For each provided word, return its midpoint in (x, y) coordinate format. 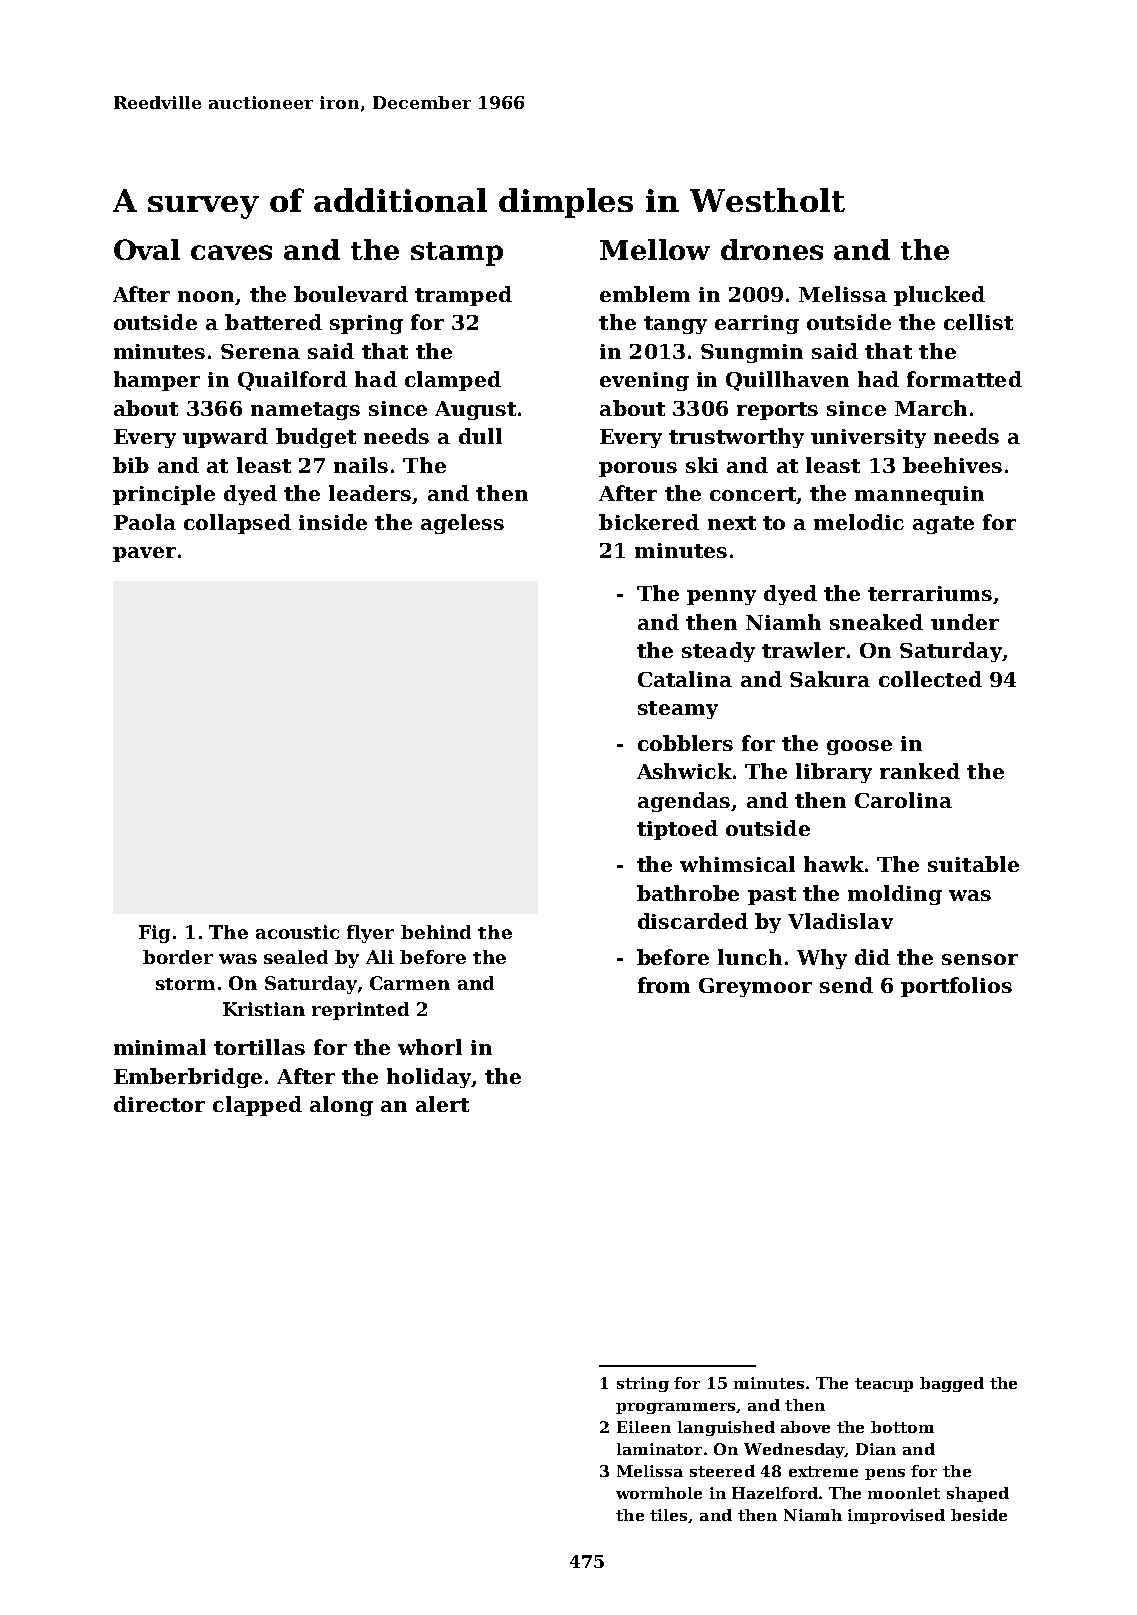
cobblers (685, 743)
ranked (920, 771)
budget (316, 438)
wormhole (659, 1493)
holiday (429, 1078)
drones (772, 249)
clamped (453, 381)
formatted (964, 379)
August (475, 410)
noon (206, 296)
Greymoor (755, 987)
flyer (370, 934)
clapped (257, 1106)
